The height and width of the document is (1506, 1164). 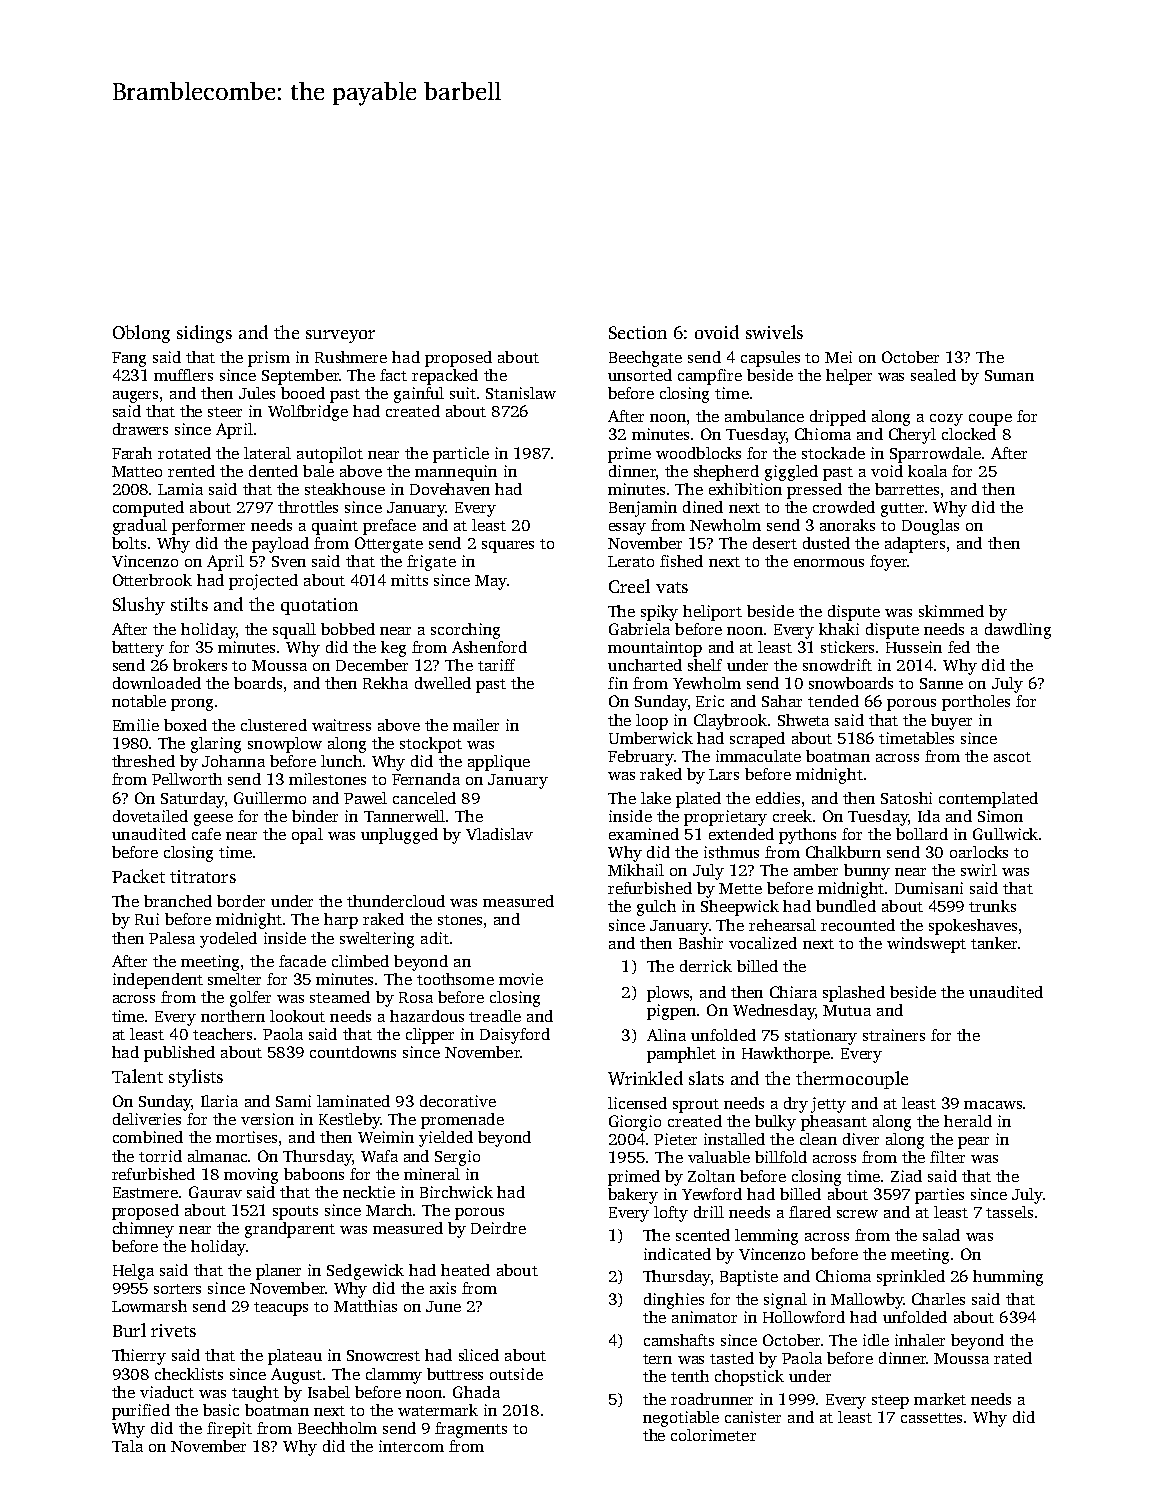 I want to click on Claybrook, so click(x=730, y=722).
